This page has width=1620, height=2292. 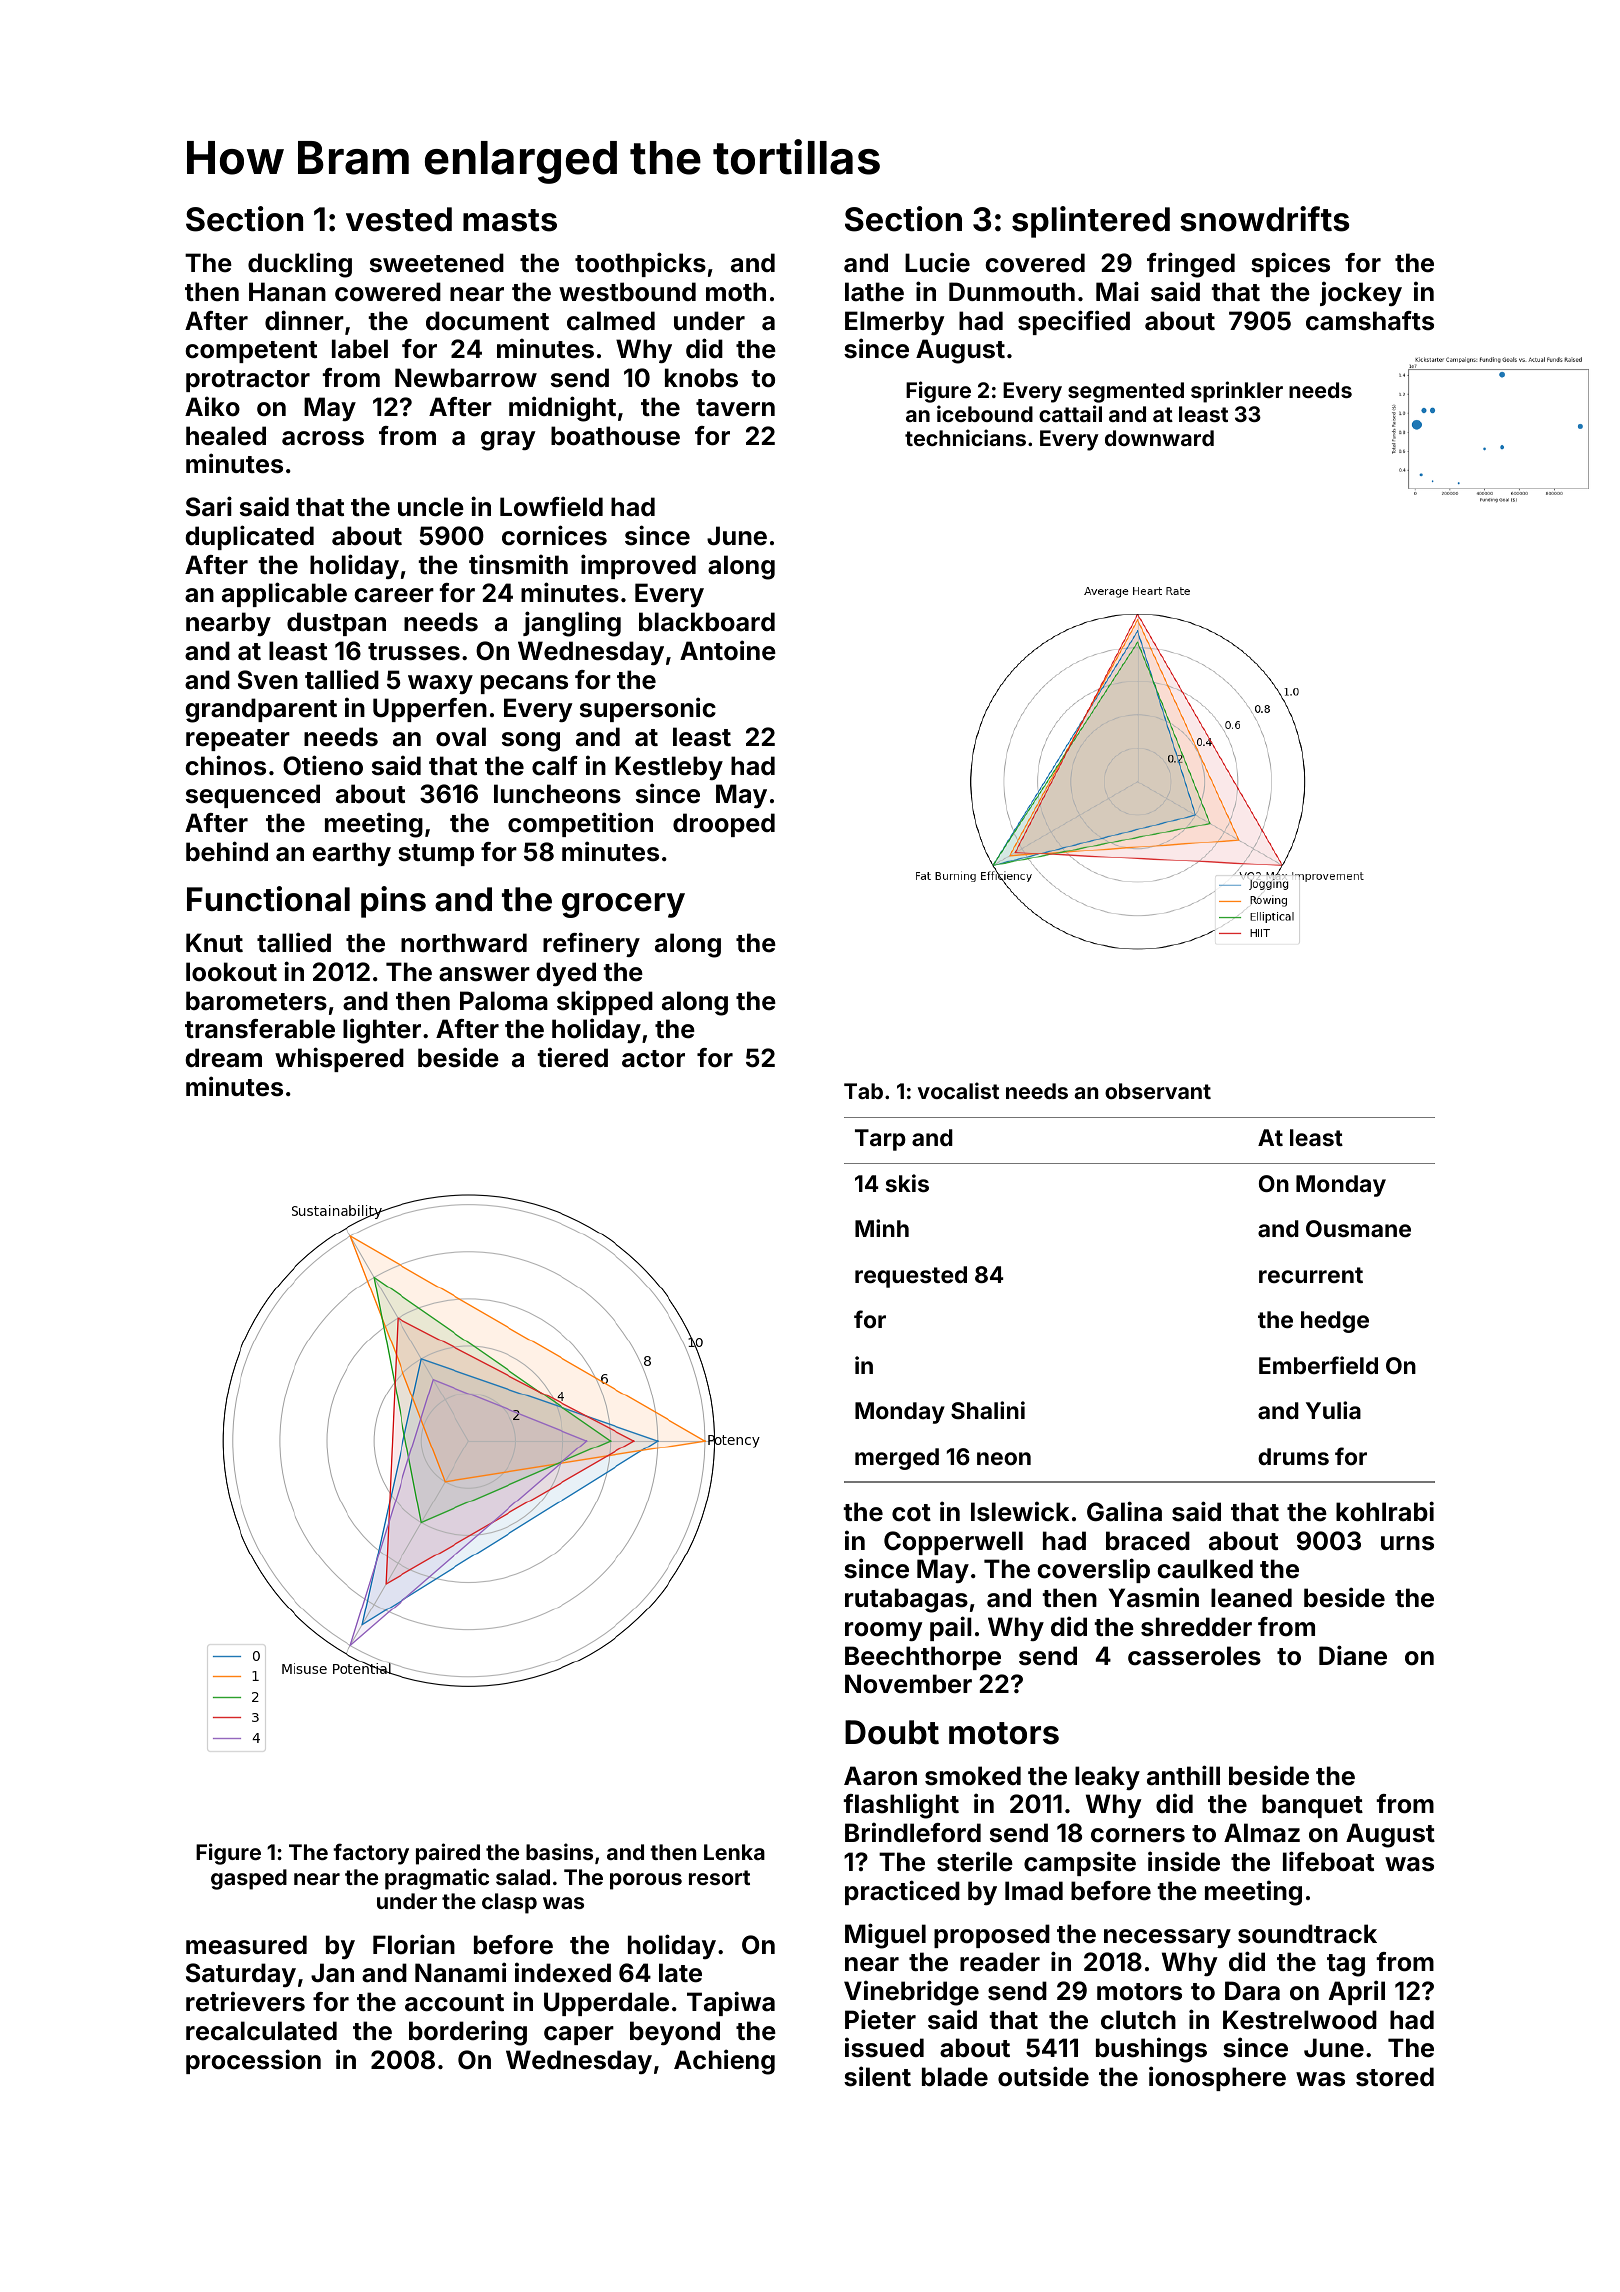 What do you see at coordinates (1194, 1656) in the page?
I see `casseroles` at bounding box center [1194, 1656].
